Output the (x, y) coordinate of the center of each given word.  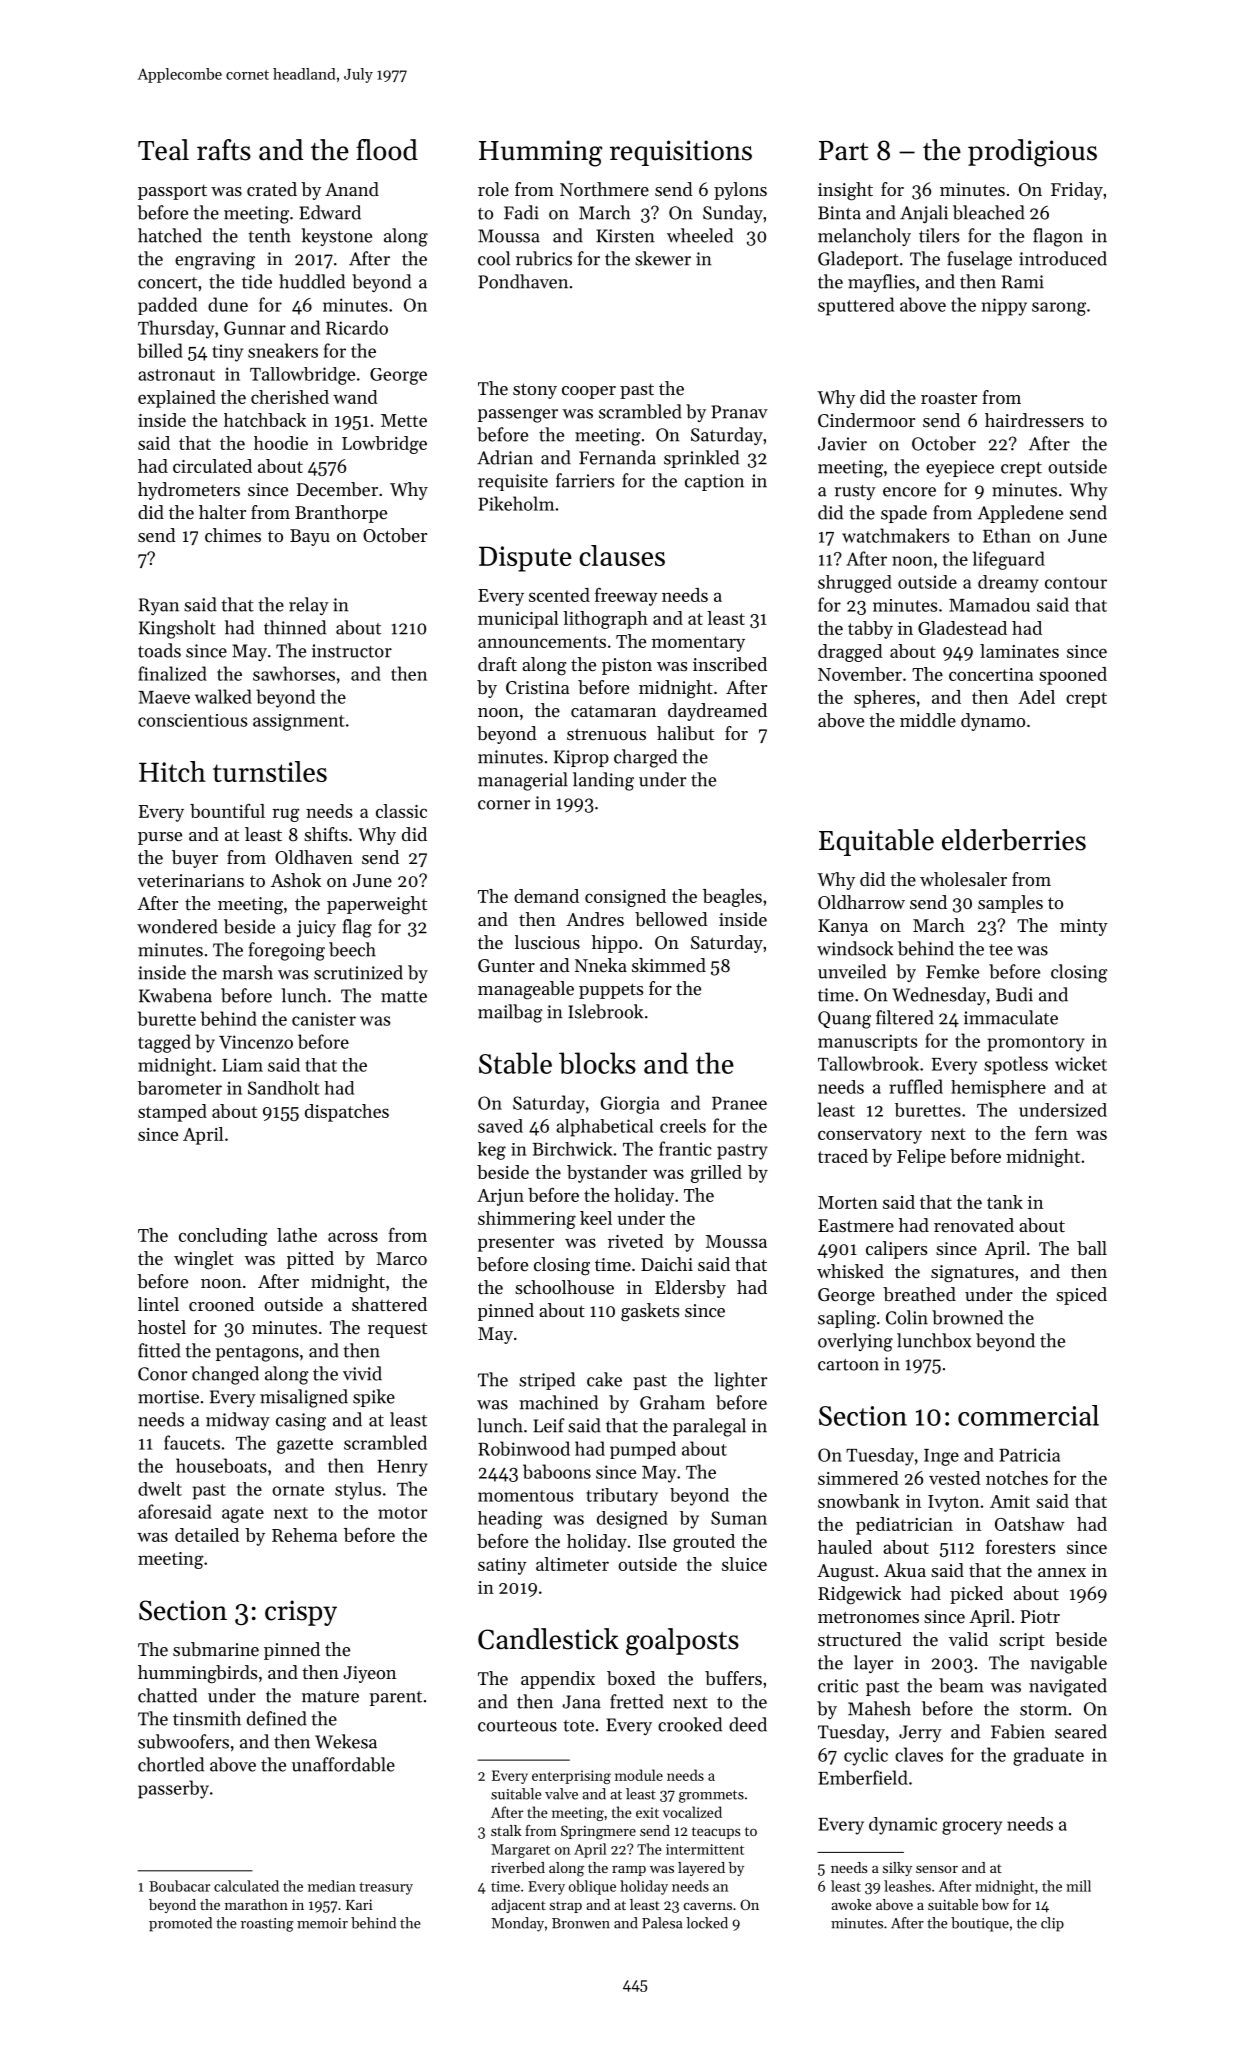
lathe (297, 1235)
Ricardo (357, 327)
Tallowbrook (868, 1063)
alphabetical (604, 1128)
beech (352, 949)
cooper (589, 392)
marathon (256, 1904)
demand (546, 896)
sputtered (856, 306)
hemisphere (998, 1089)
